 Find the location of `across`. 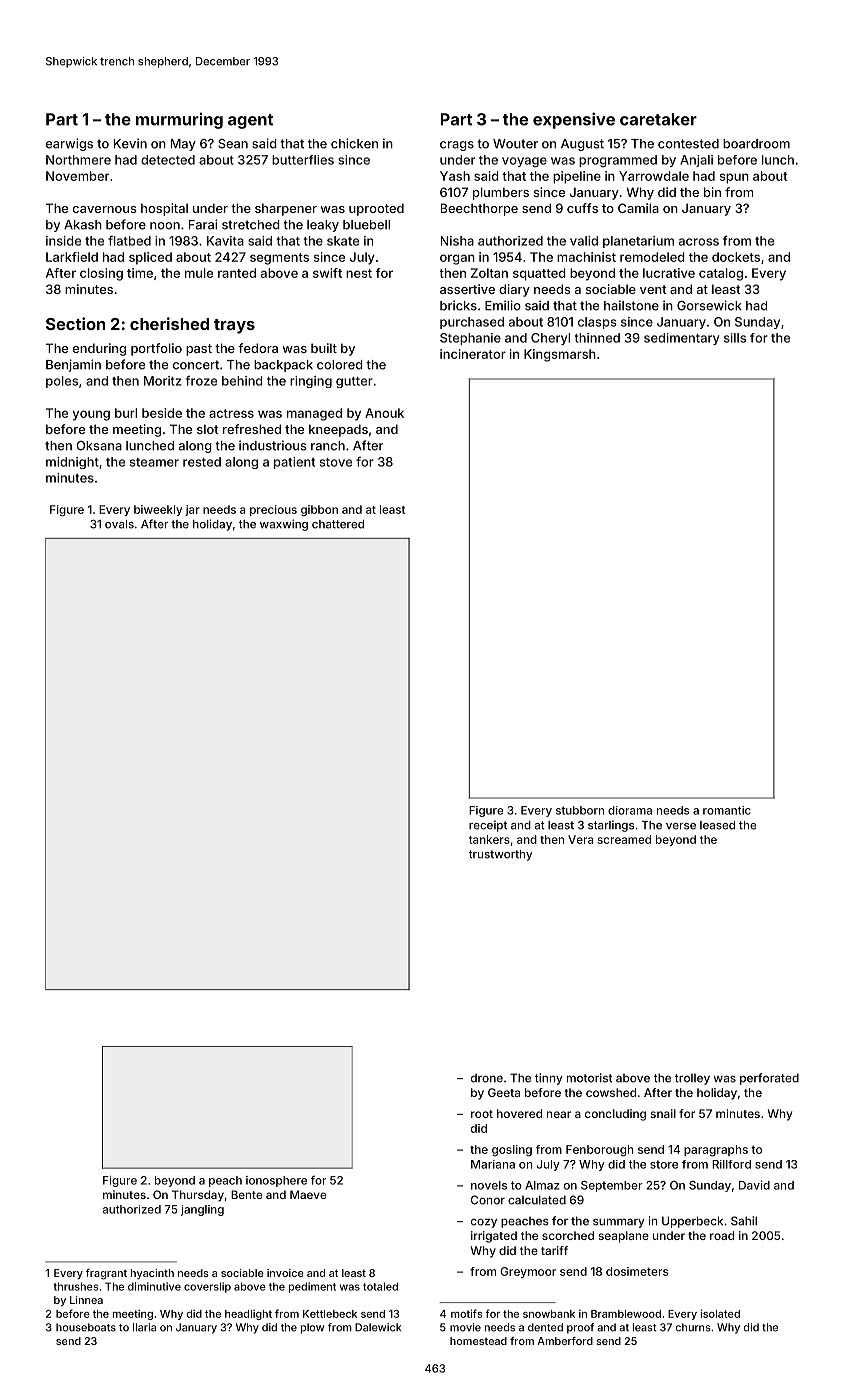

across is located at coordinates (699, 242).
